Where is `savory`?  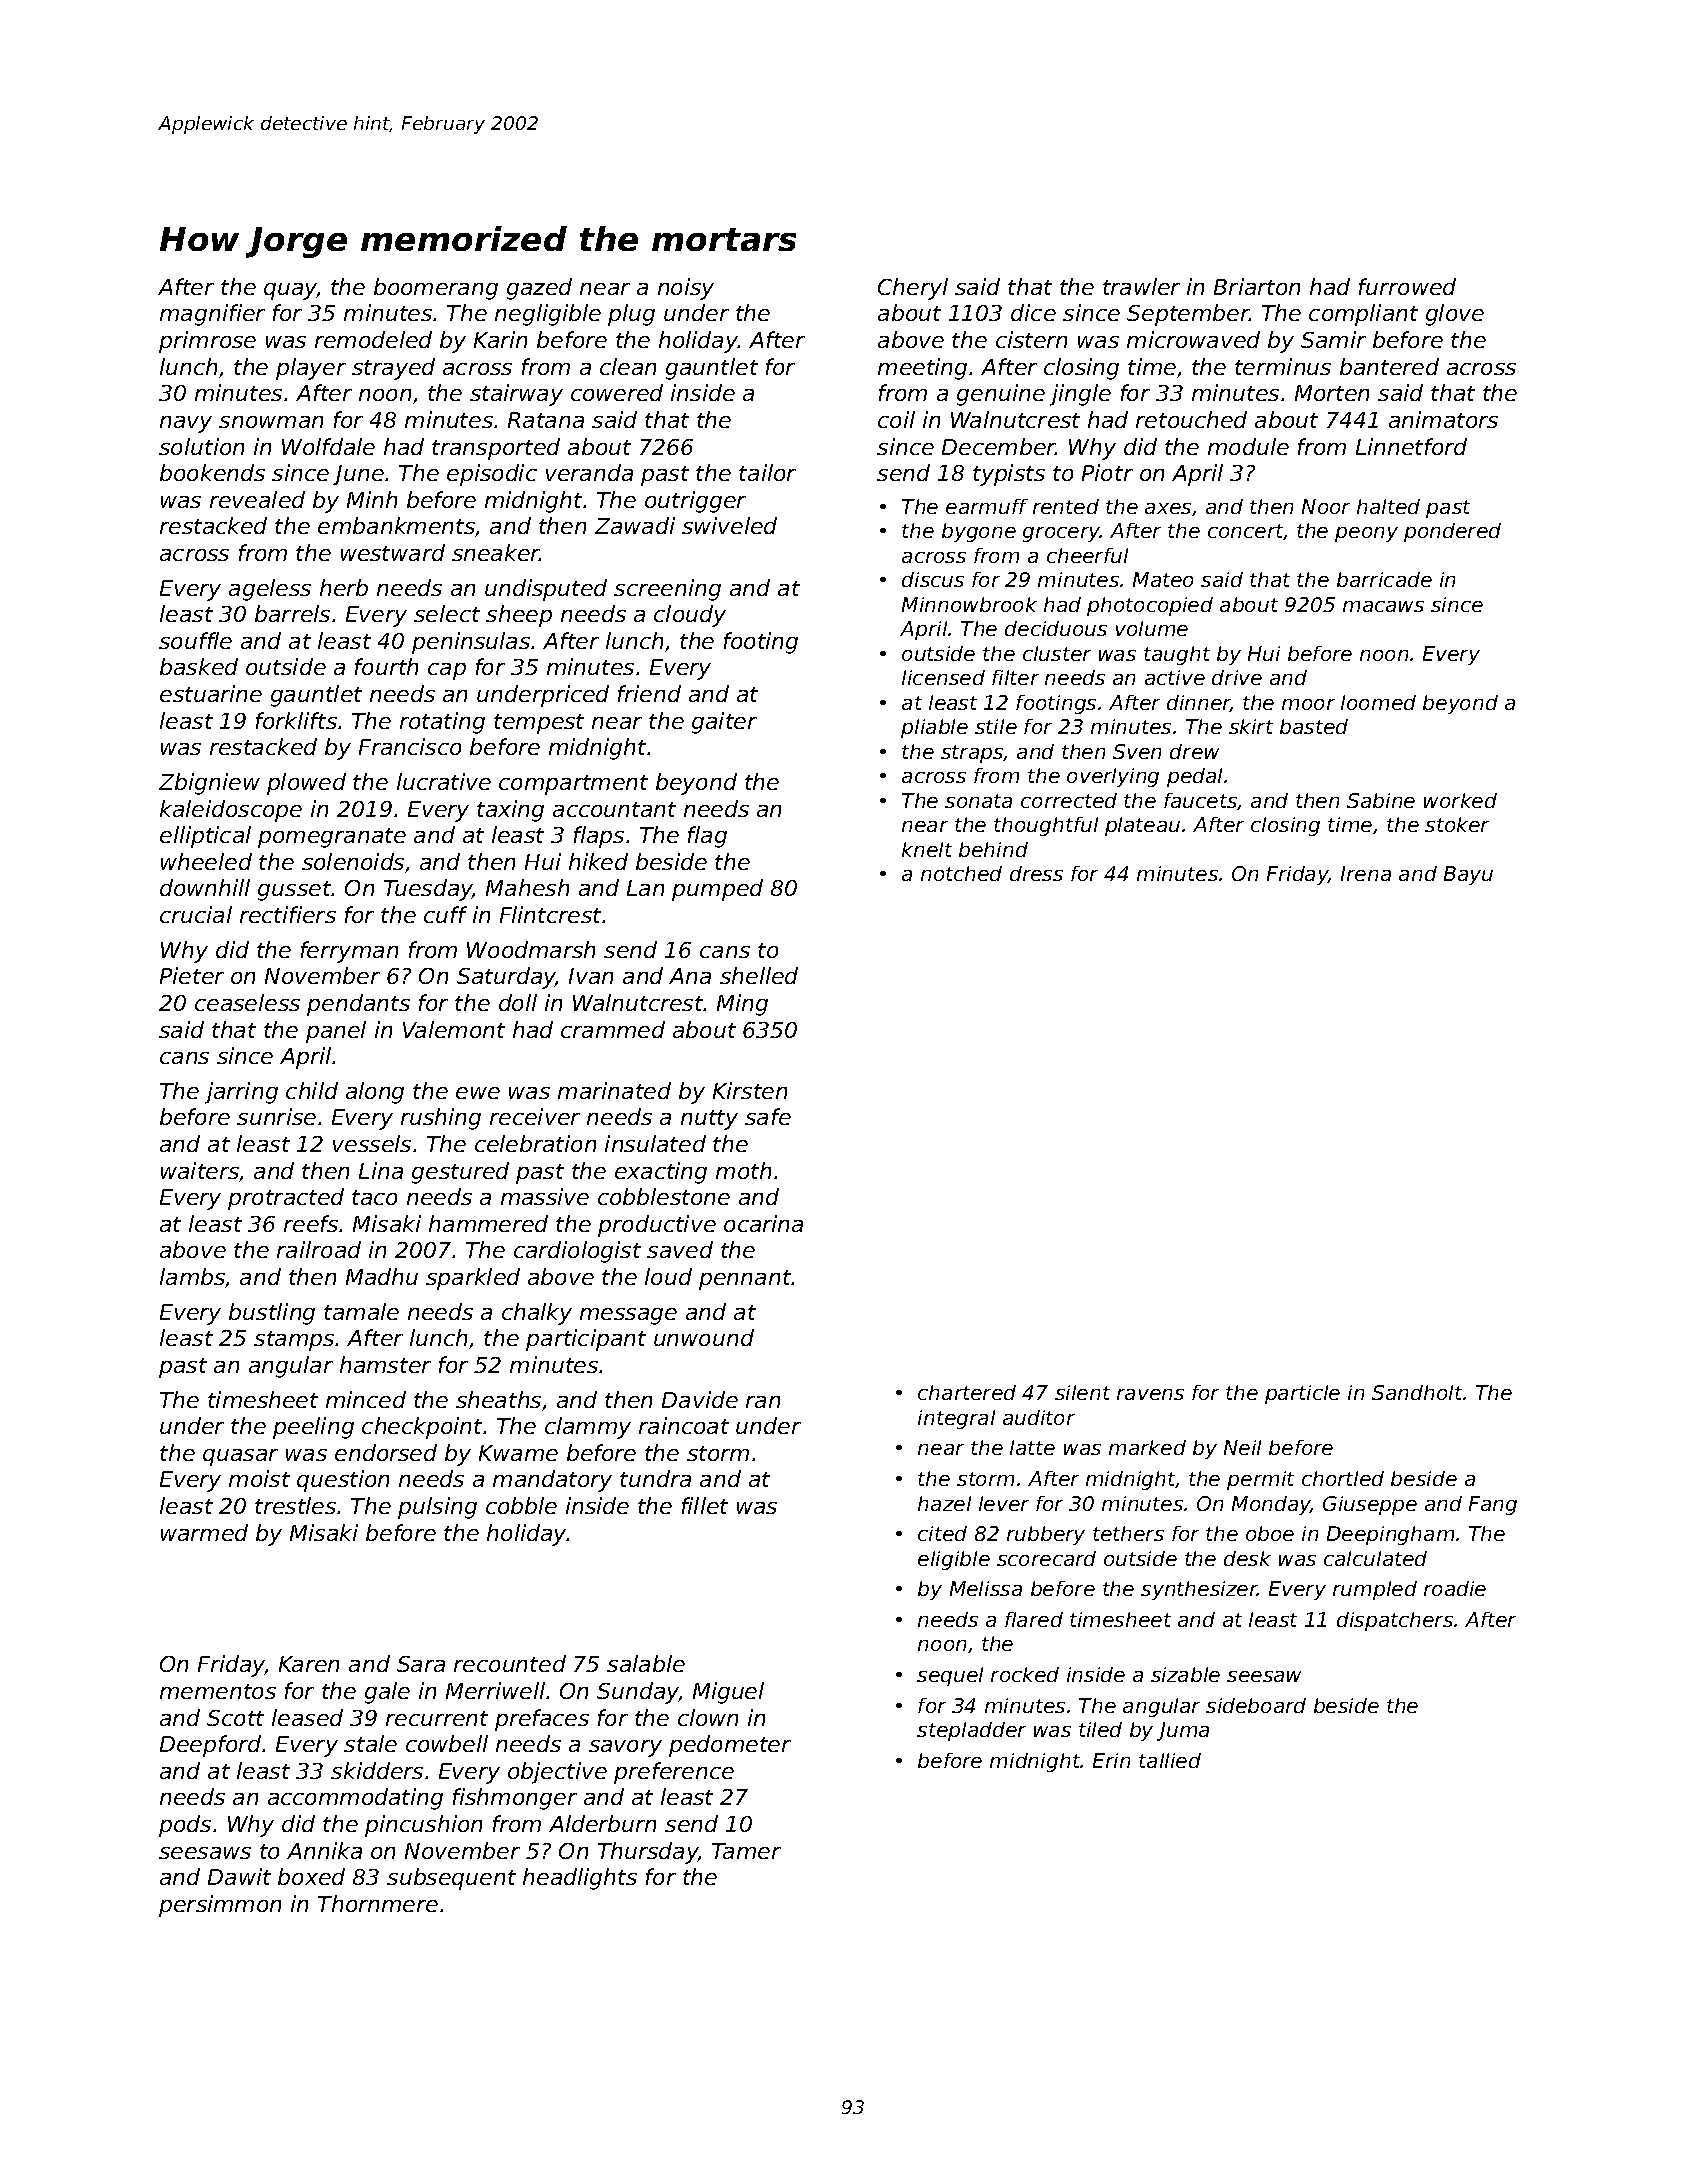 savory is located at coordinates (625, 1748).
